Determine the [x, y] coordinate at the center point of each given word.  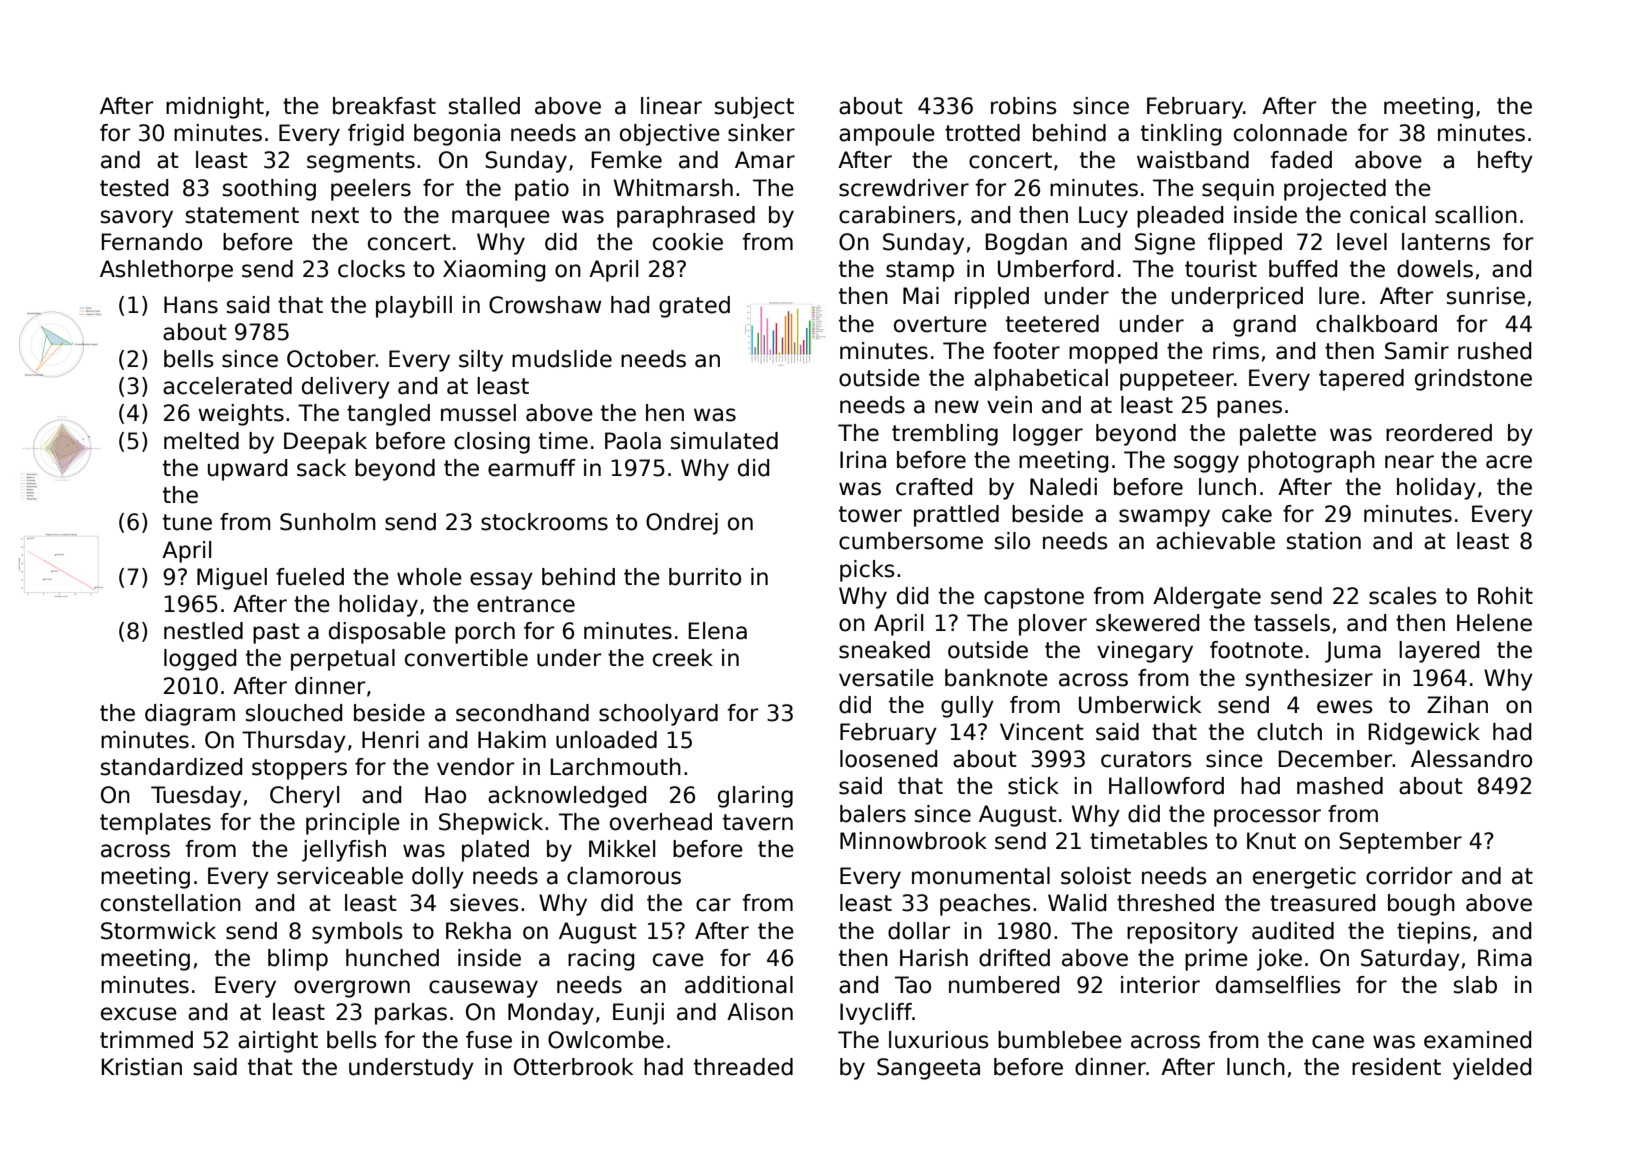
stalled [484, 106]
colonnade [1290, 133]
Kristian [142, 1067]
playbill [414, 307]
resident [1396, 1067]
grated [694, 307]
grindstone [1473, 380]
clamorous [624, 876]
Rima [1505, 958]
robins [1024, 106]
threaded [743, 1067]
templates [155, 824]
